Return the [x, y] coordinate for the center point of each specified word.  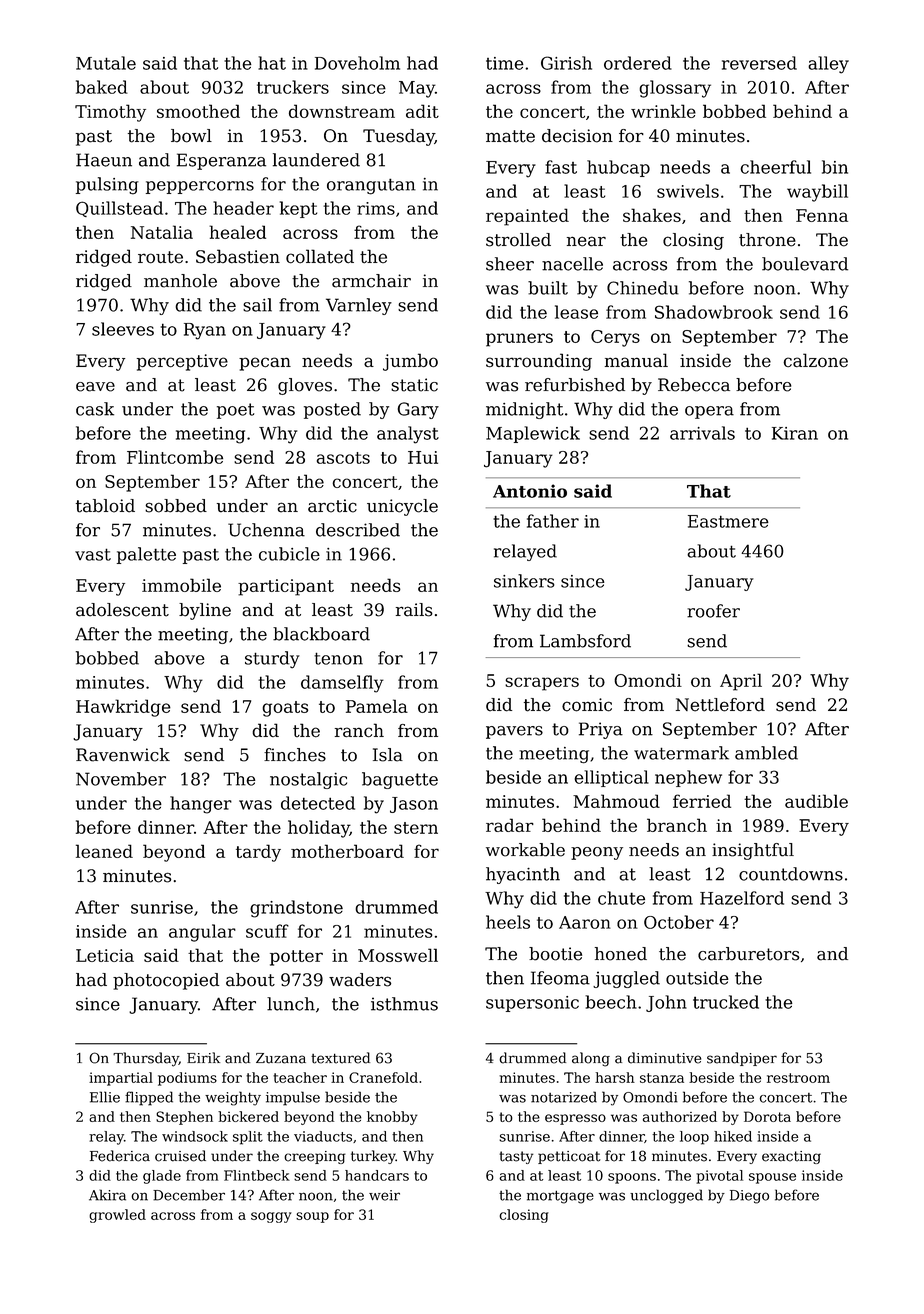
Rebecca [694, 385]
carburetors [748, 954]
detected [318, 803]
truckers [293, 87]
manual [636, 360]
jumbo [410, 362]
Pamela [377, 706]
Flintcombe [175, 457]
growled [117, 1216]
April [741, 682]
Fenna [822, 215]
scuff [267, 931]
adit [422, 111]
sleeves [123, 329]
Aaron [585, 922]
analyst [408, 435]
